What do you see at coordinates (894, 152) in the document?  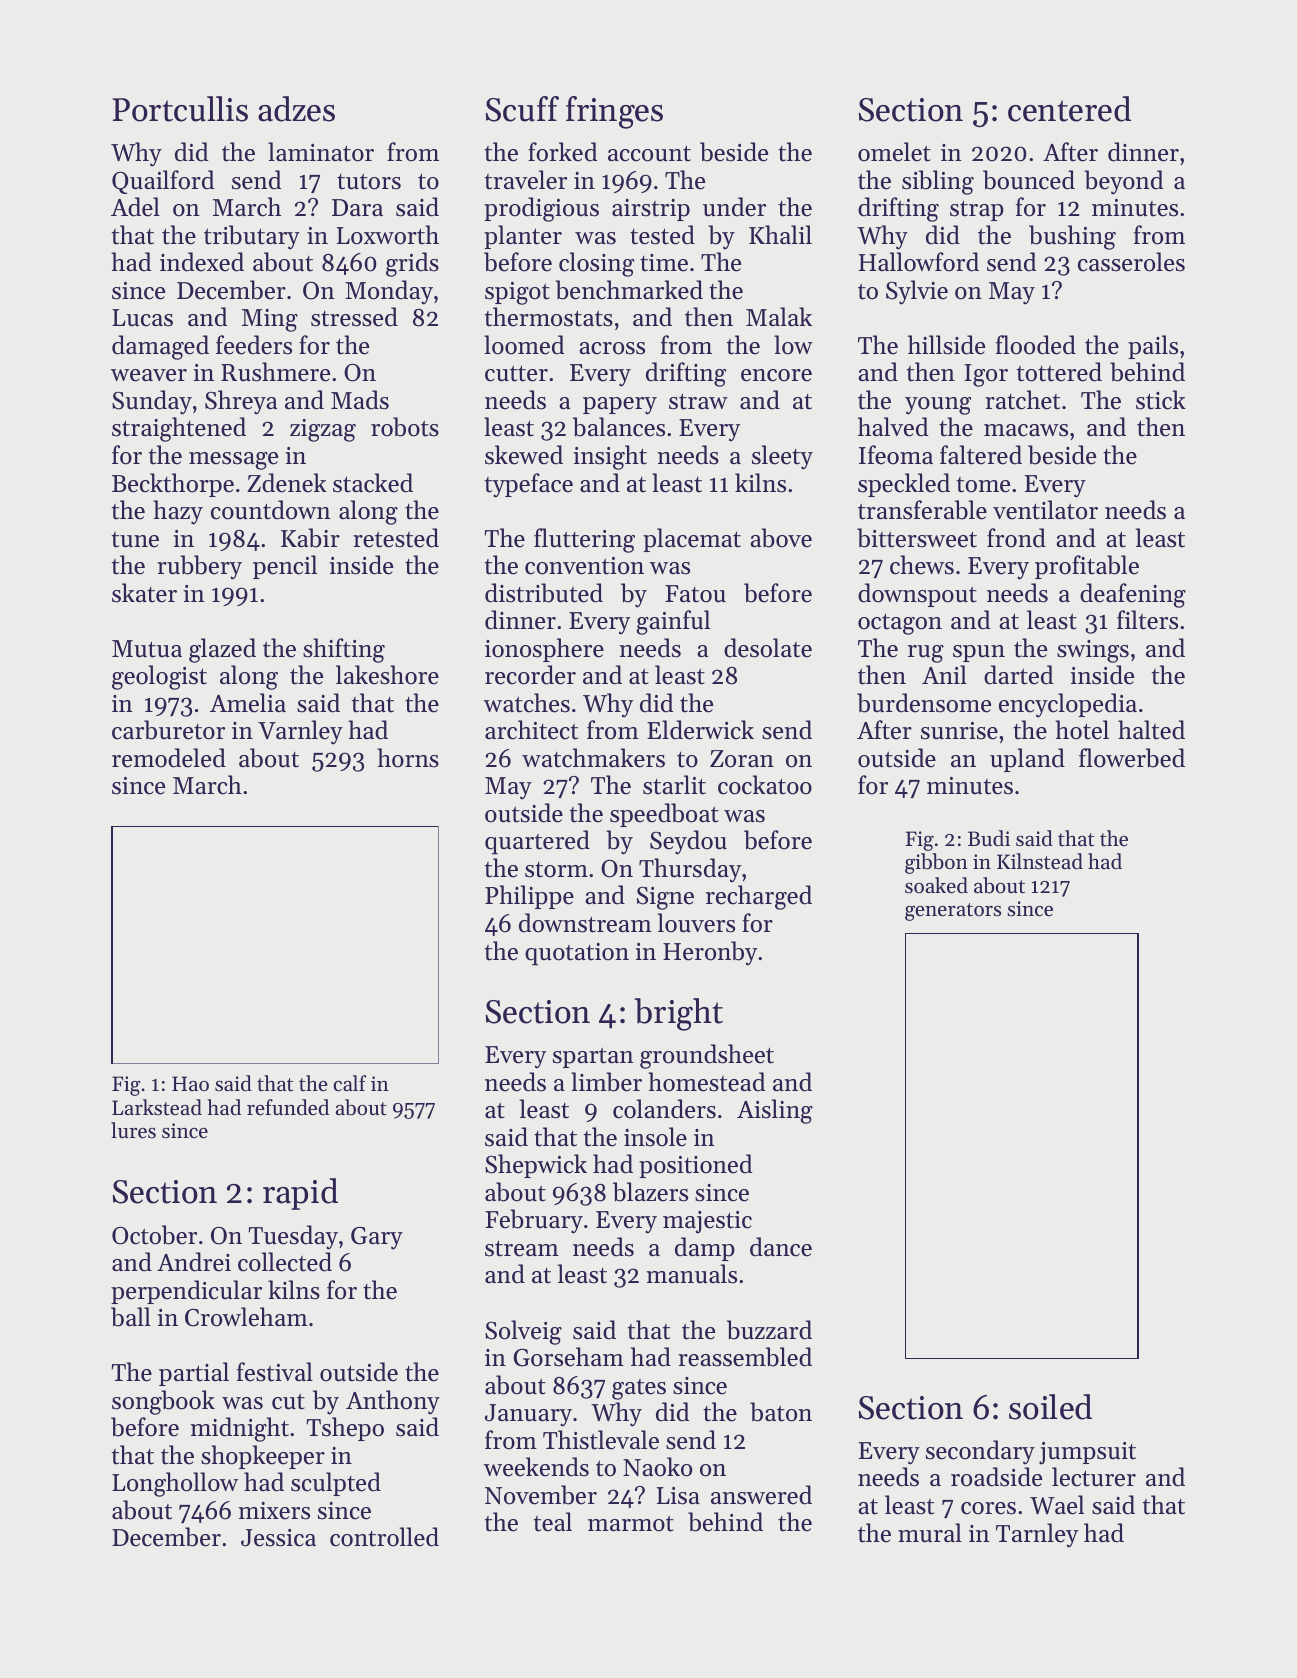 I see `omelet` at bounding box center [894, 152].
